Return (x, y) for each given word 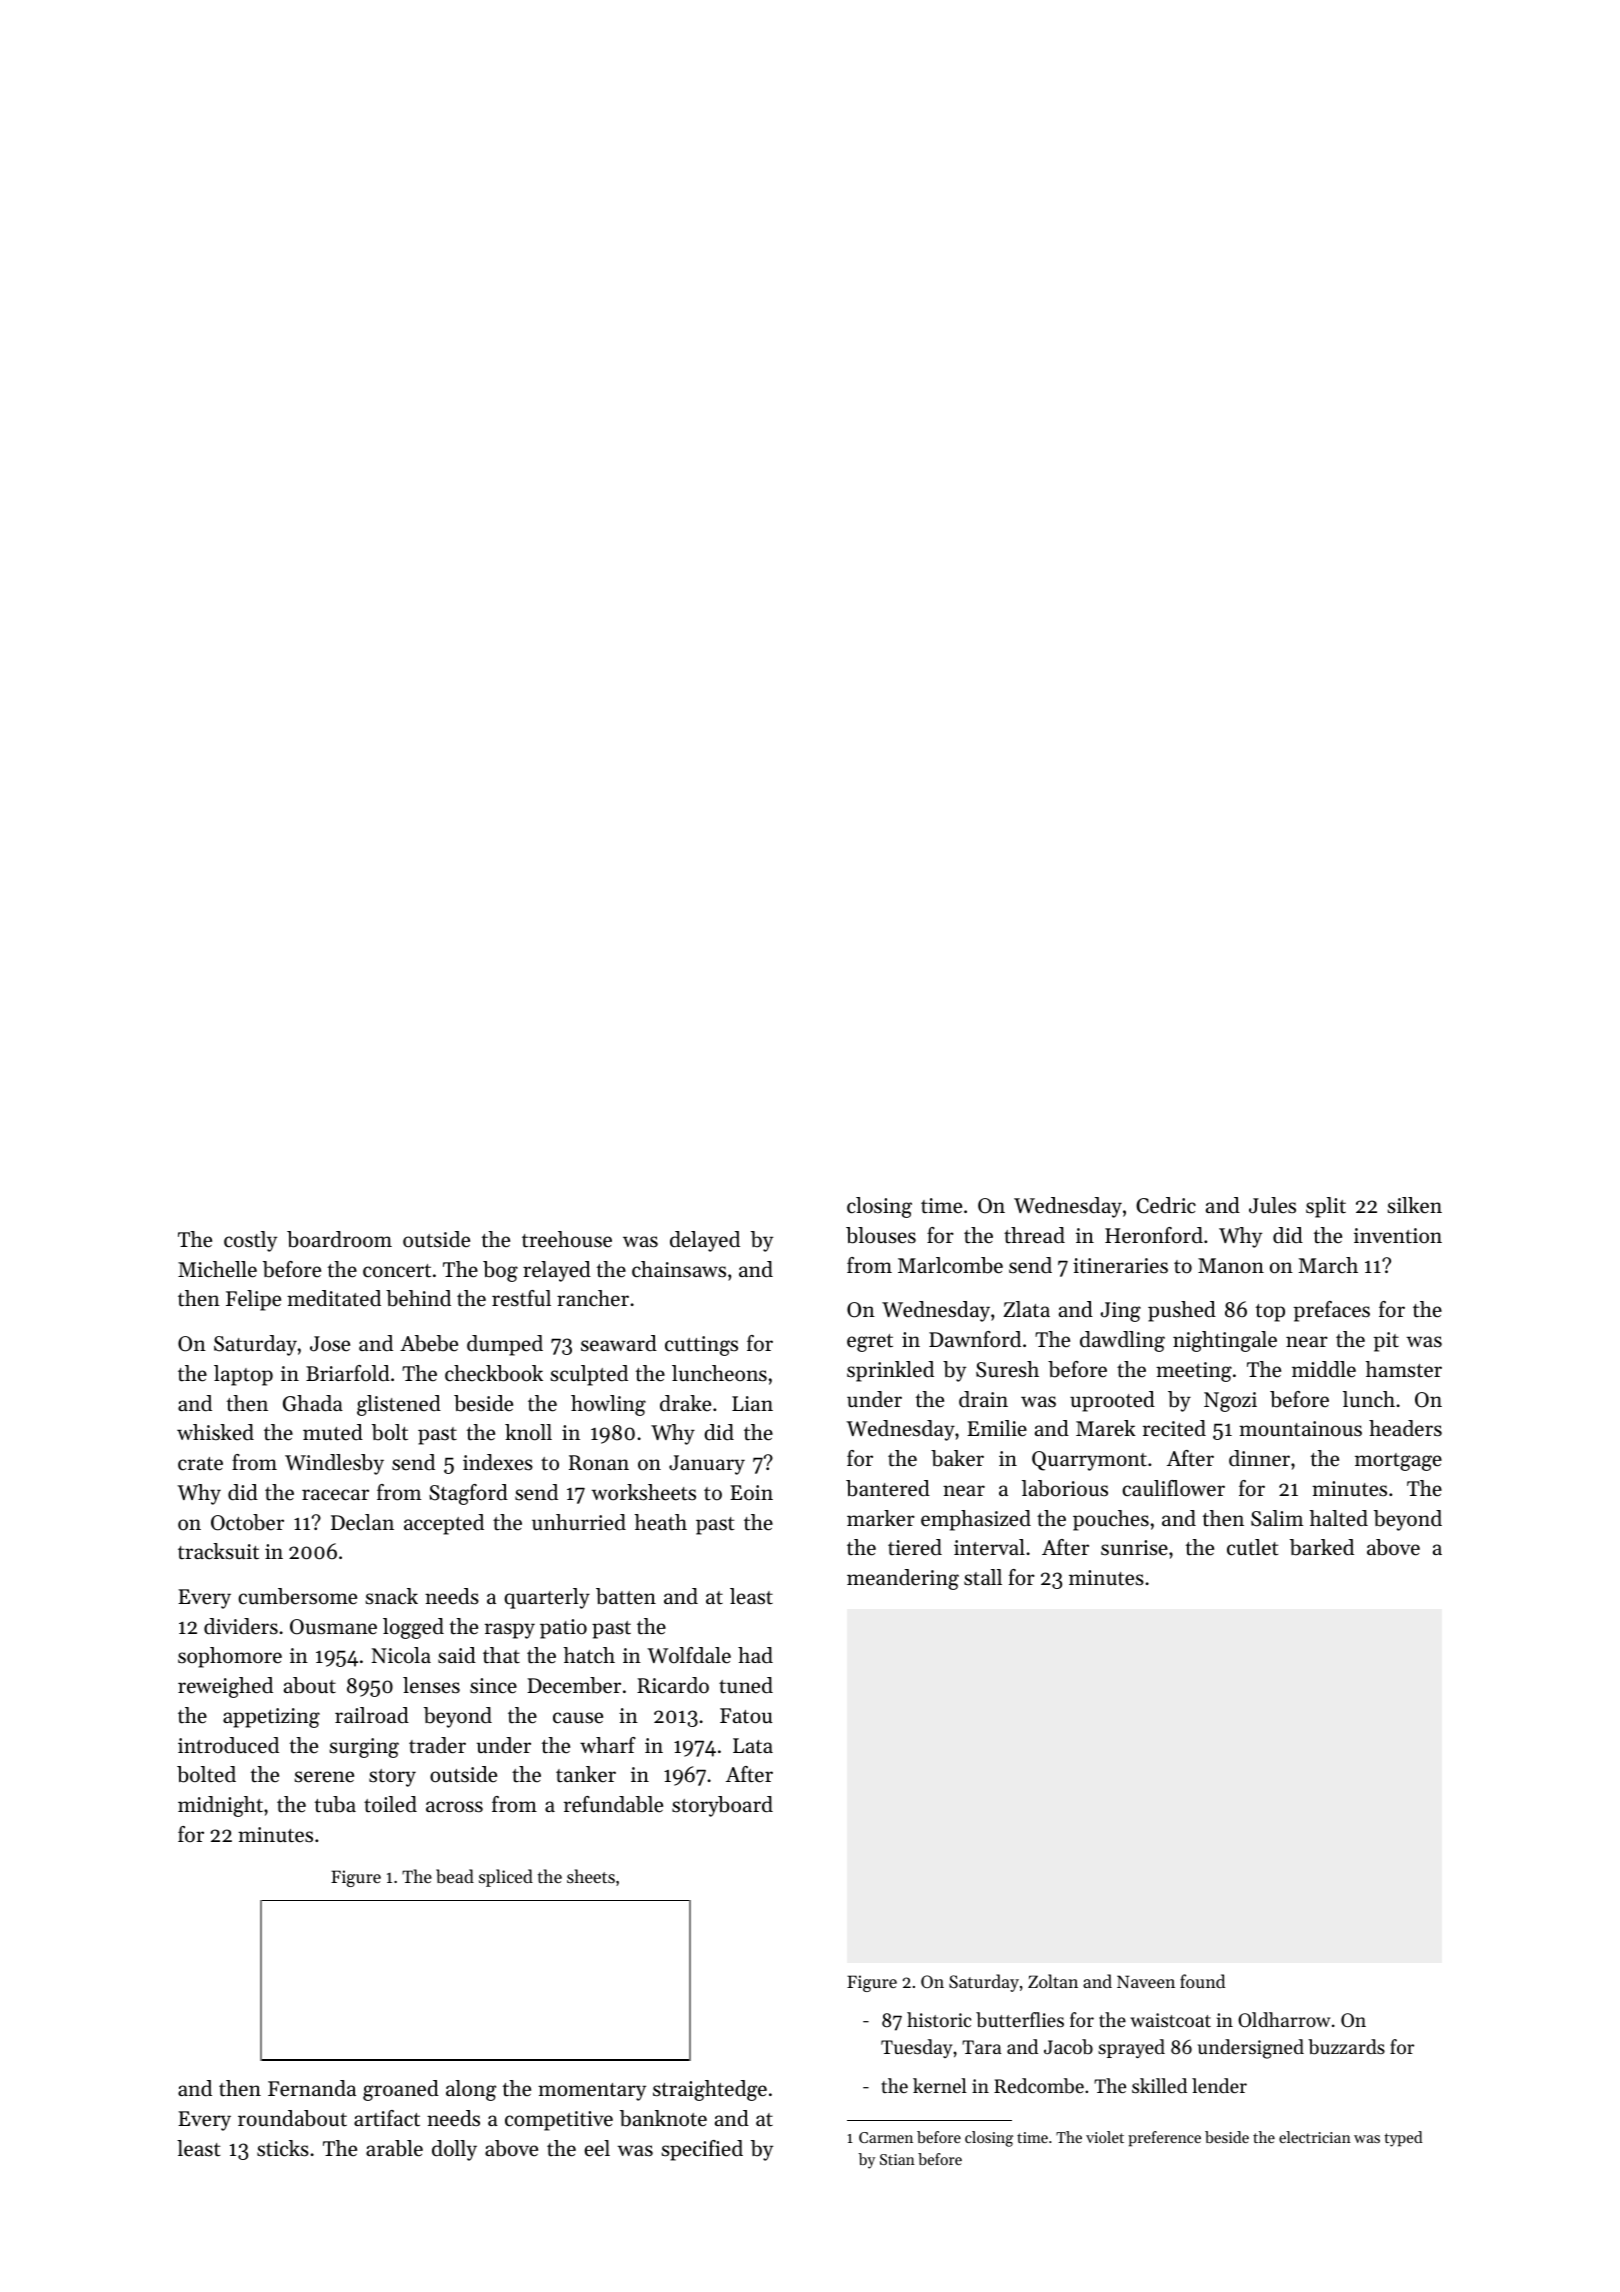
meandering (903, 1579)
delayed (705, 1241)
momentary (592, 2092)
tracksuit (218, 1551)
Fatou (746, 1716)
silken (1414, 1205)
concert (397, 1271)
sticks (283, 2148)
